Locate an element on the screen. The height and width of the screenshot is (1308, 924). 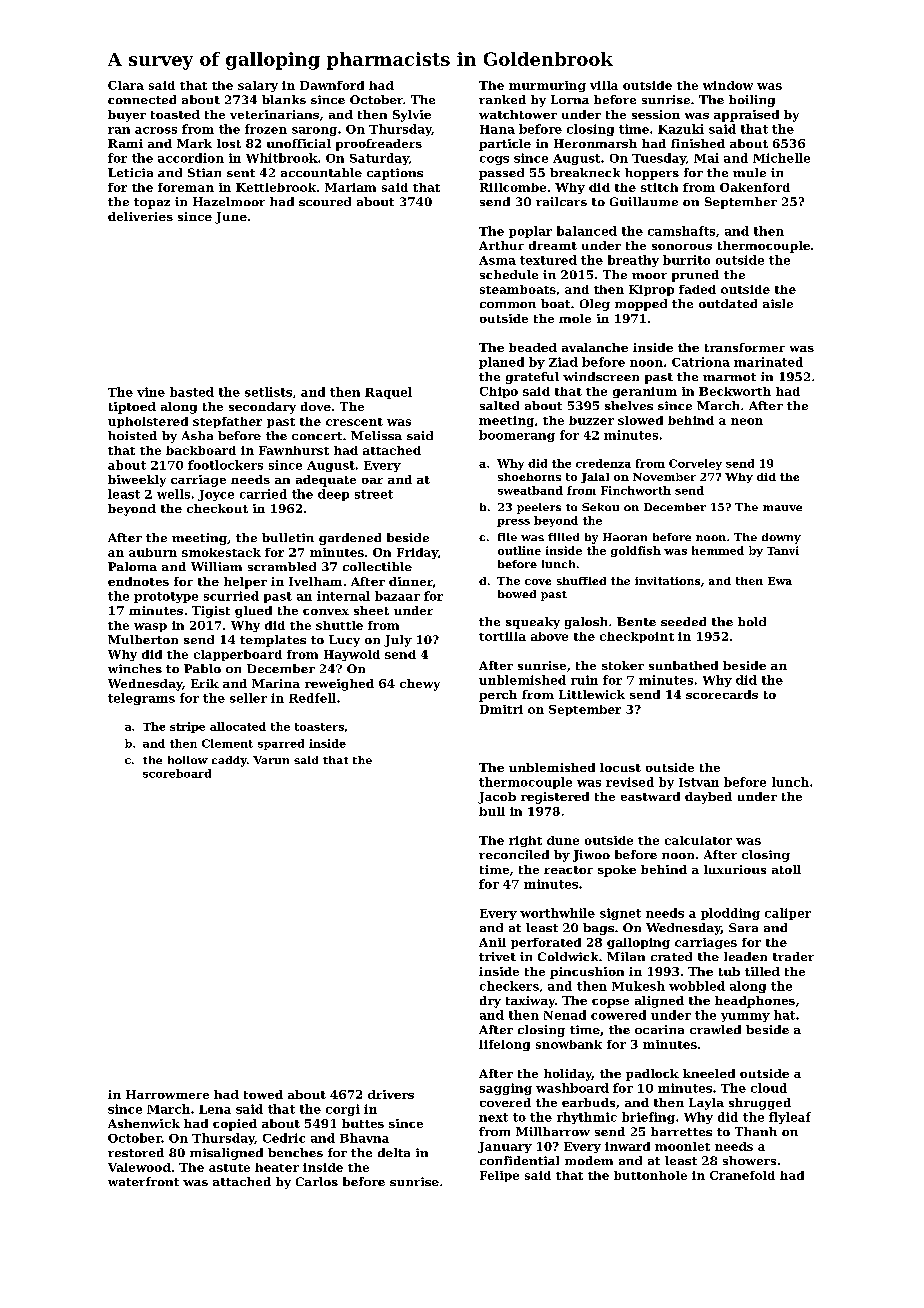
basted is located at coordinates (192, 392).
